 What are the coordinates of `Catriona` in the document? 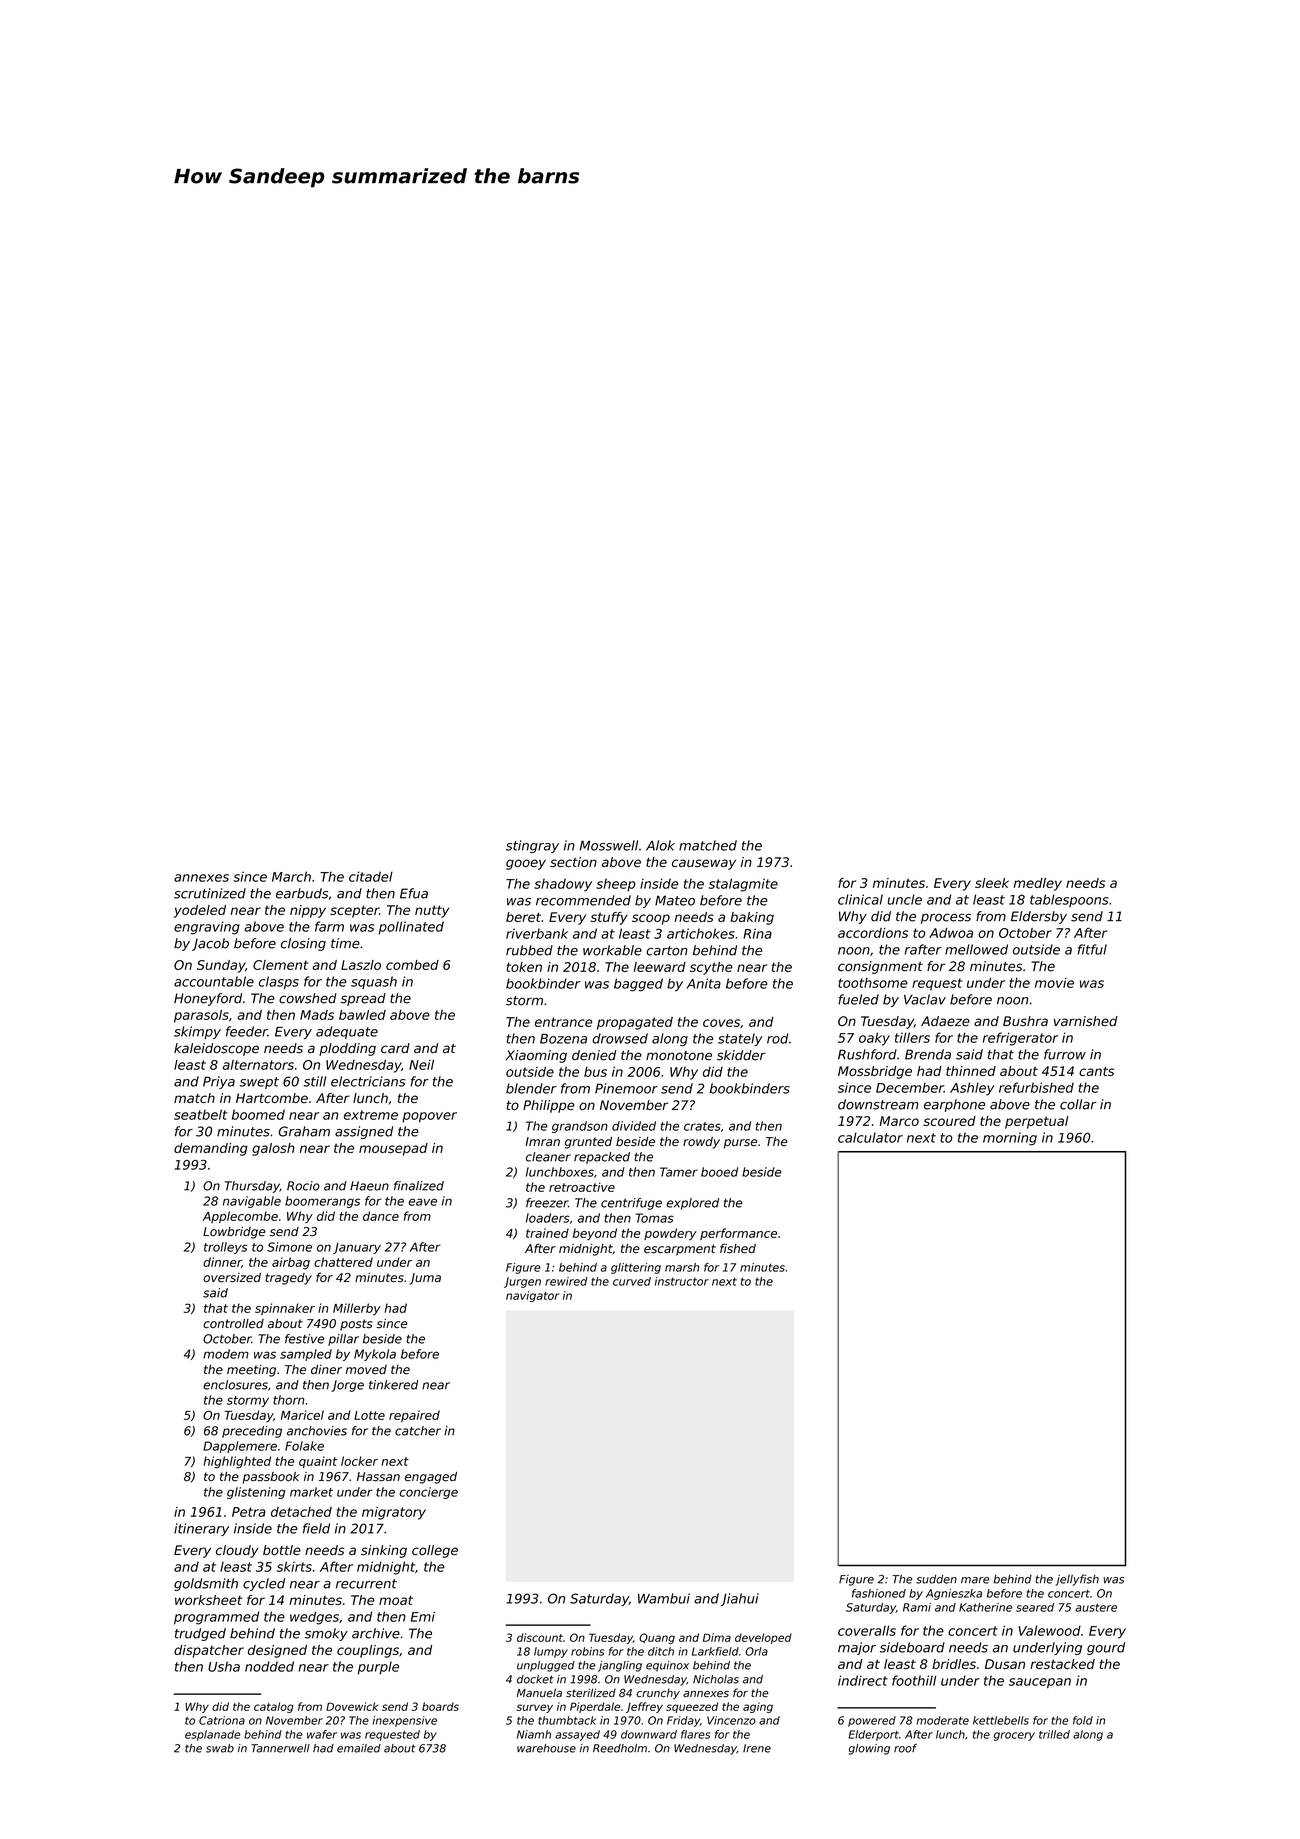 It's located at (222, 1720).
